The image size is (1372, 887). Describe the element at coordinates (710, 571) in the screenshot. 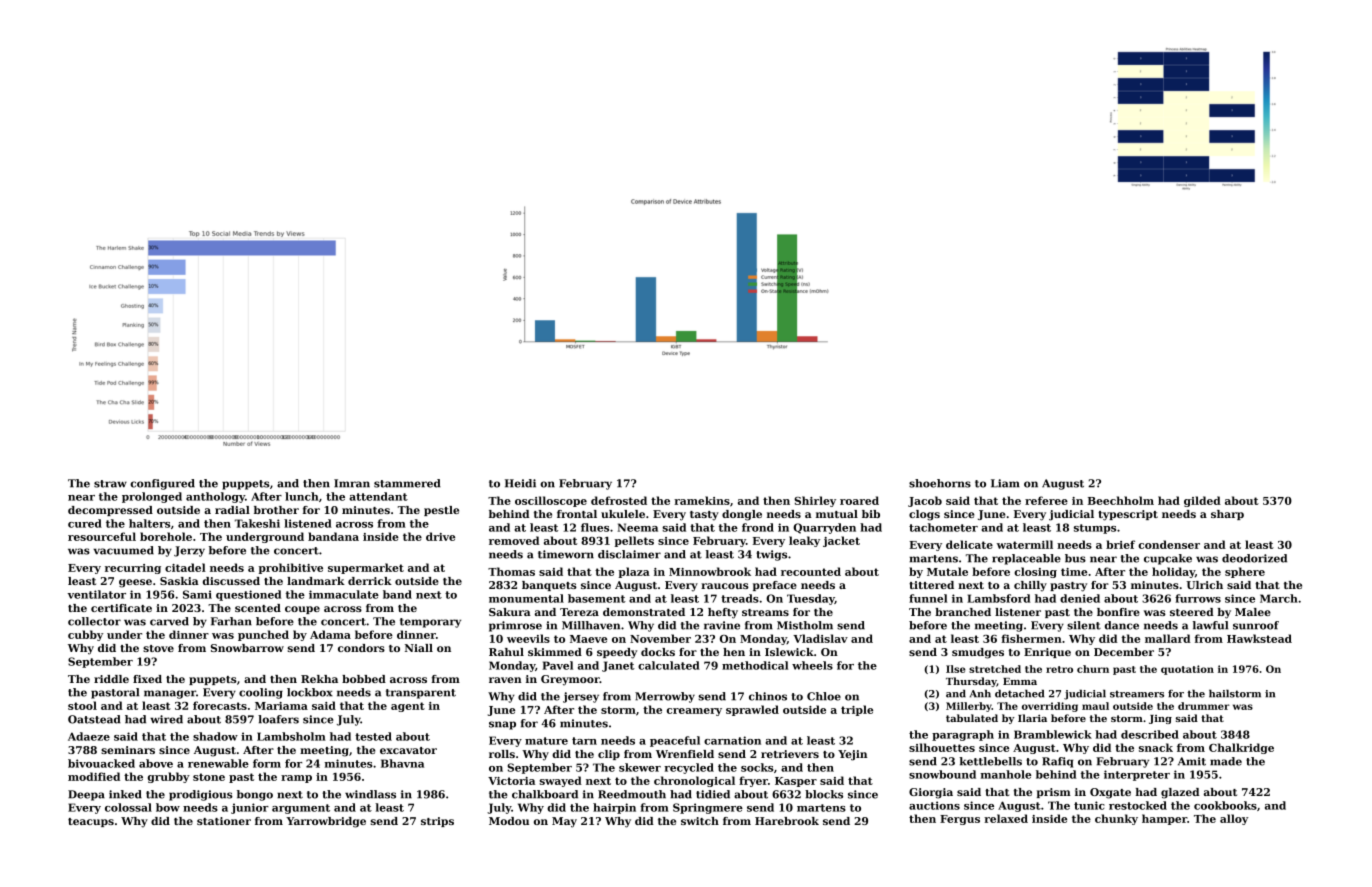

I see `Minnowbrook` at that location.
